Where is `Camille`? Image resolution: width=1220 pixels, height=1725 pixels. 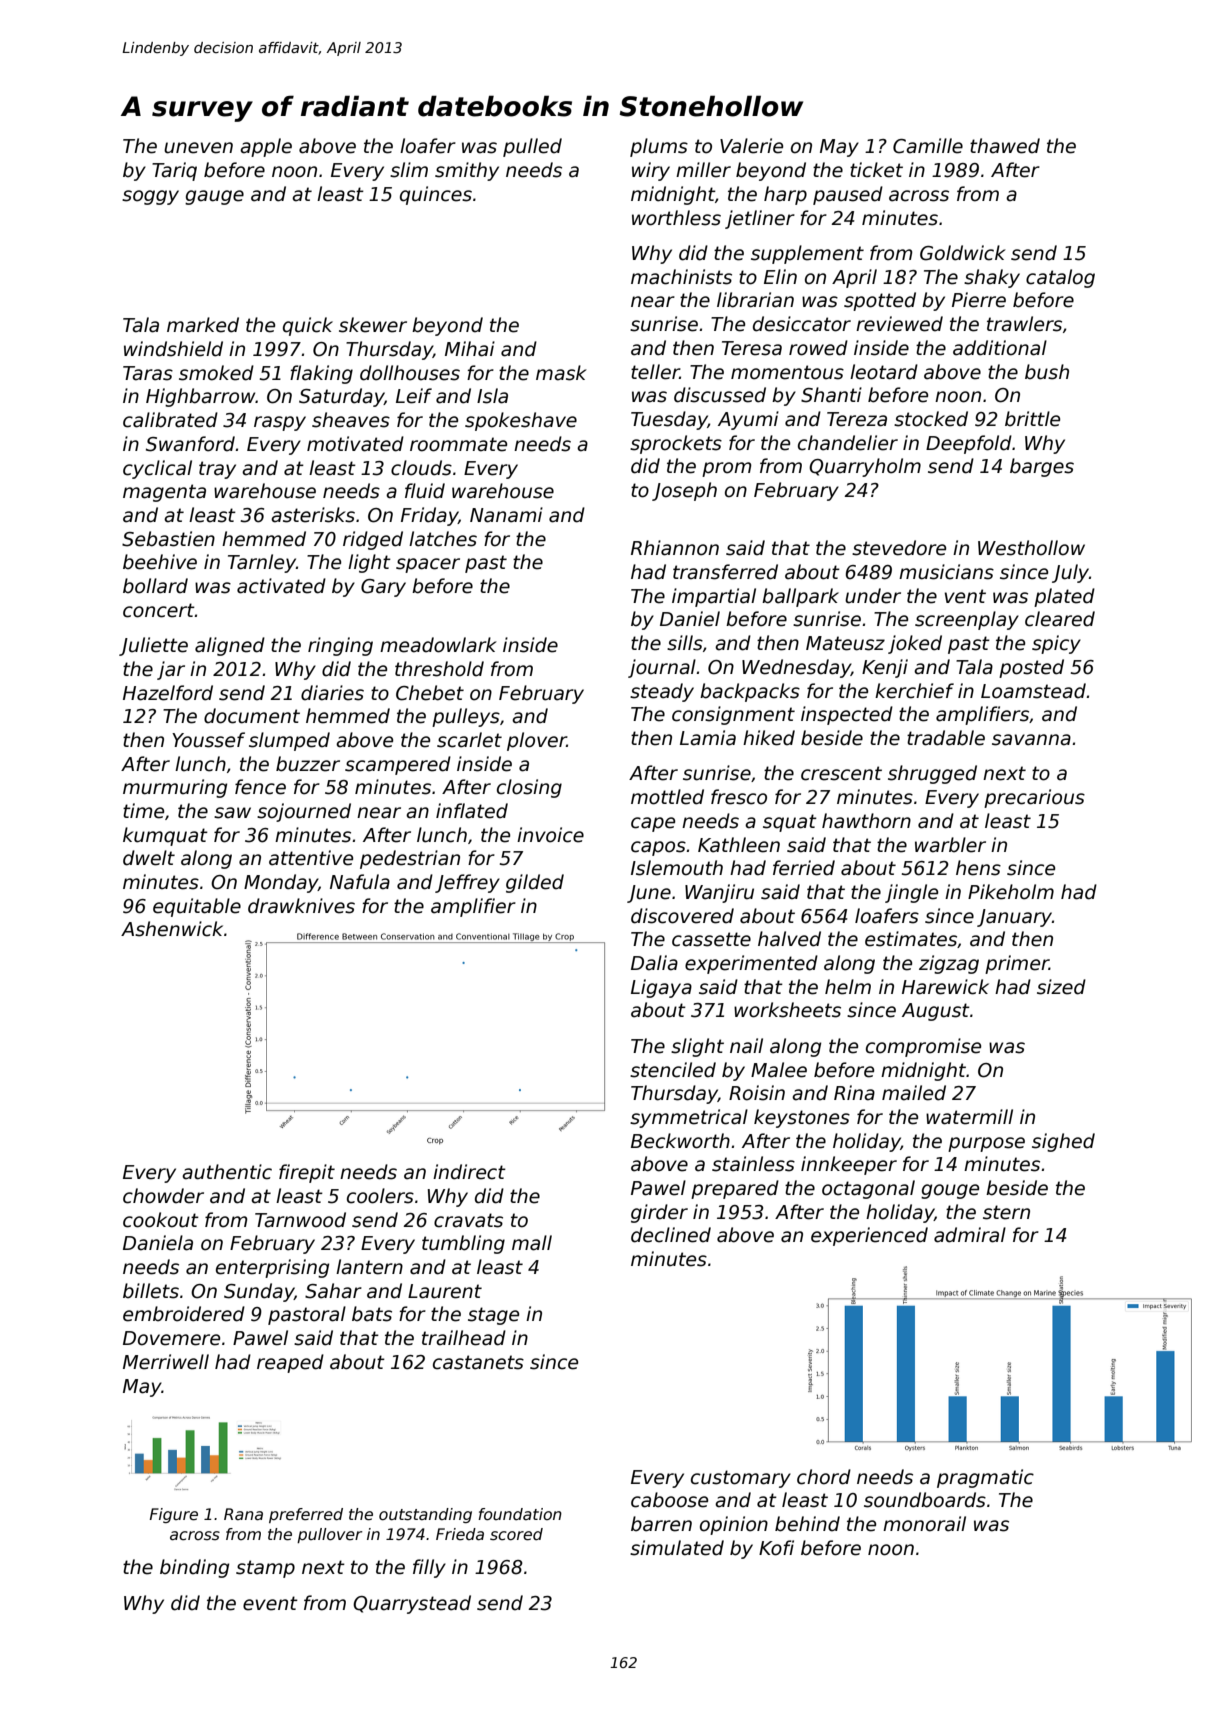
Camille is located at coordinates (928, 146).
